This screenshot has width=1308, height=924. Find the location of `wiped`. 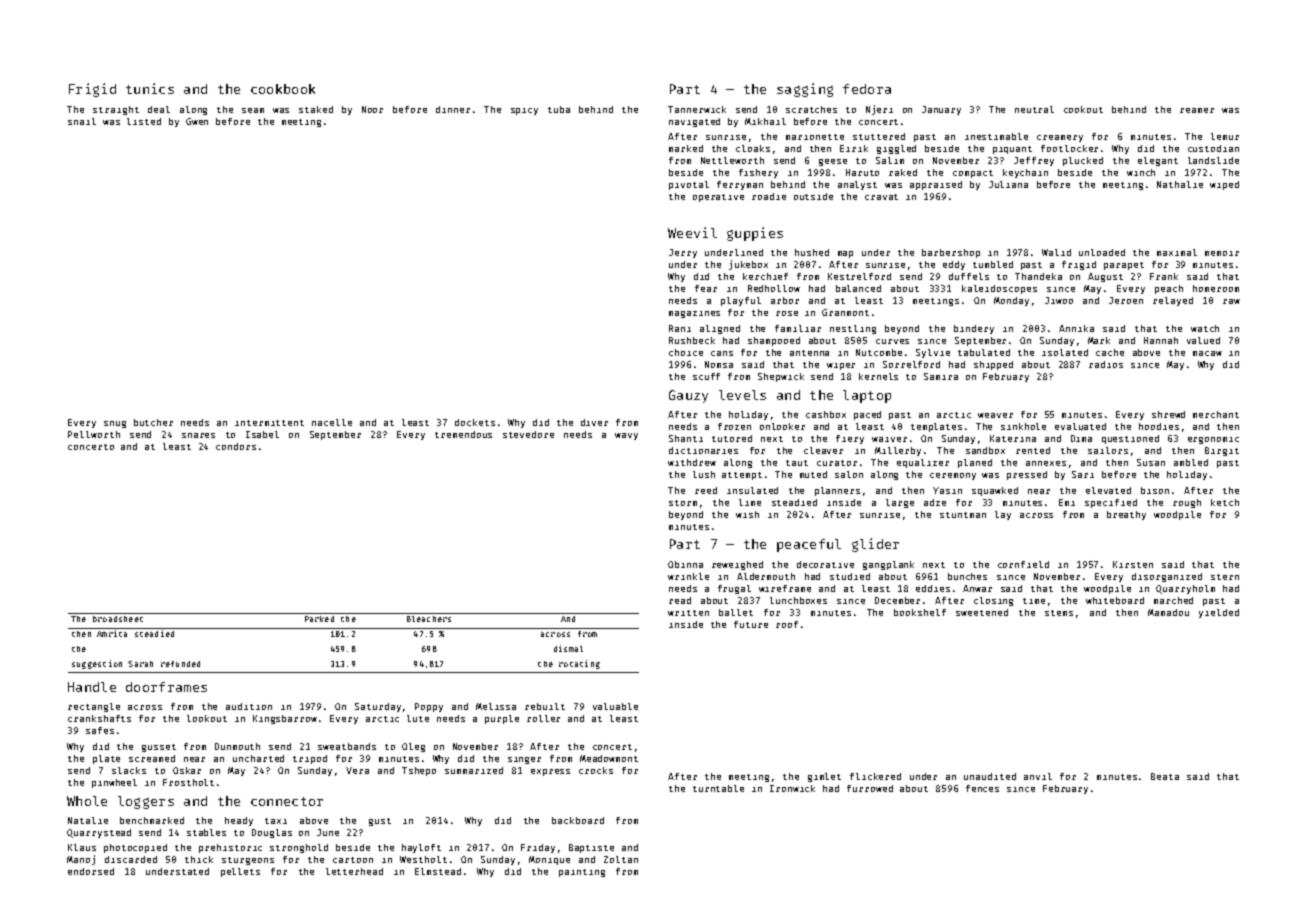

wiped is located at coordinates (1224, 185).
